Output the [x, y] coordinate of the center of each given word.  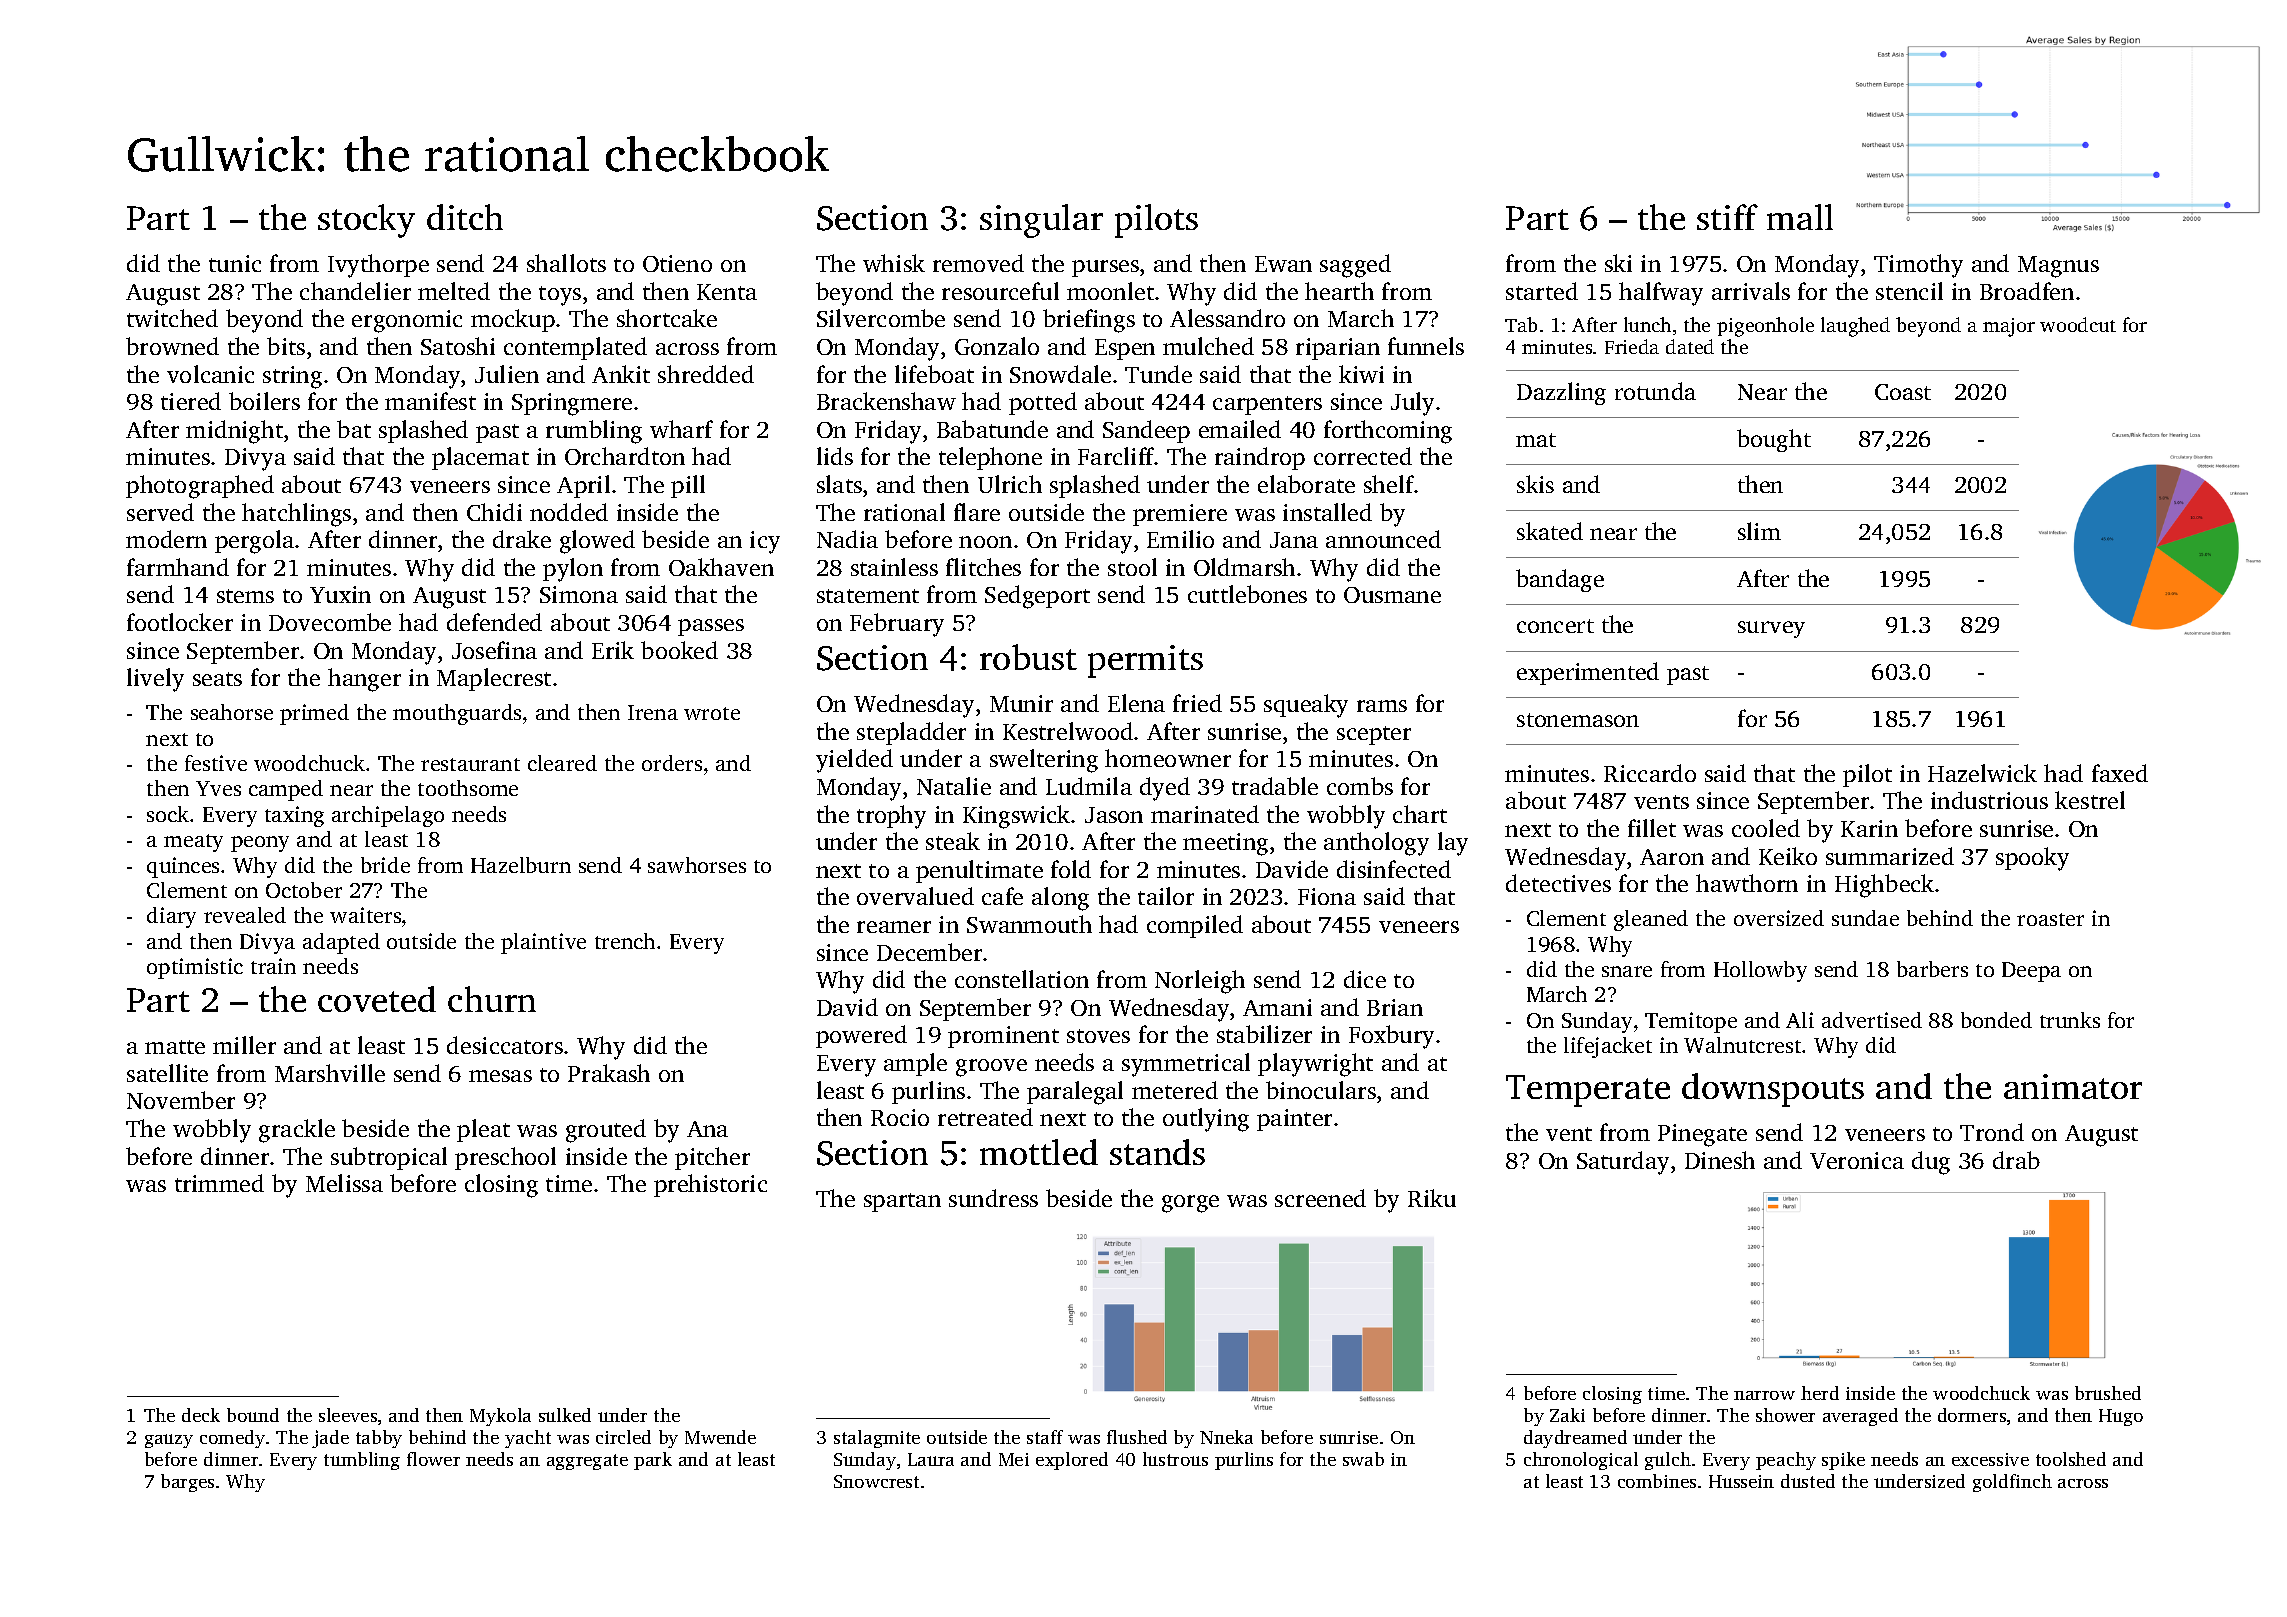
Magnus [2058, 267]
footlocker [180, 622]
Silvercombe [881, 318]
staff [1045, 1437]
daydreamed [1575, 1439]
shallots [566, 263]
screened [1320, 1198]
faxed [2120, 773]
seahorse [232, 712]
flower [433, 1459]
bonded [1996, 1020]
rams [1382, 706]
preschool [505, 1158]
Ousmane [1392, 595]
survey [1771, 629]
